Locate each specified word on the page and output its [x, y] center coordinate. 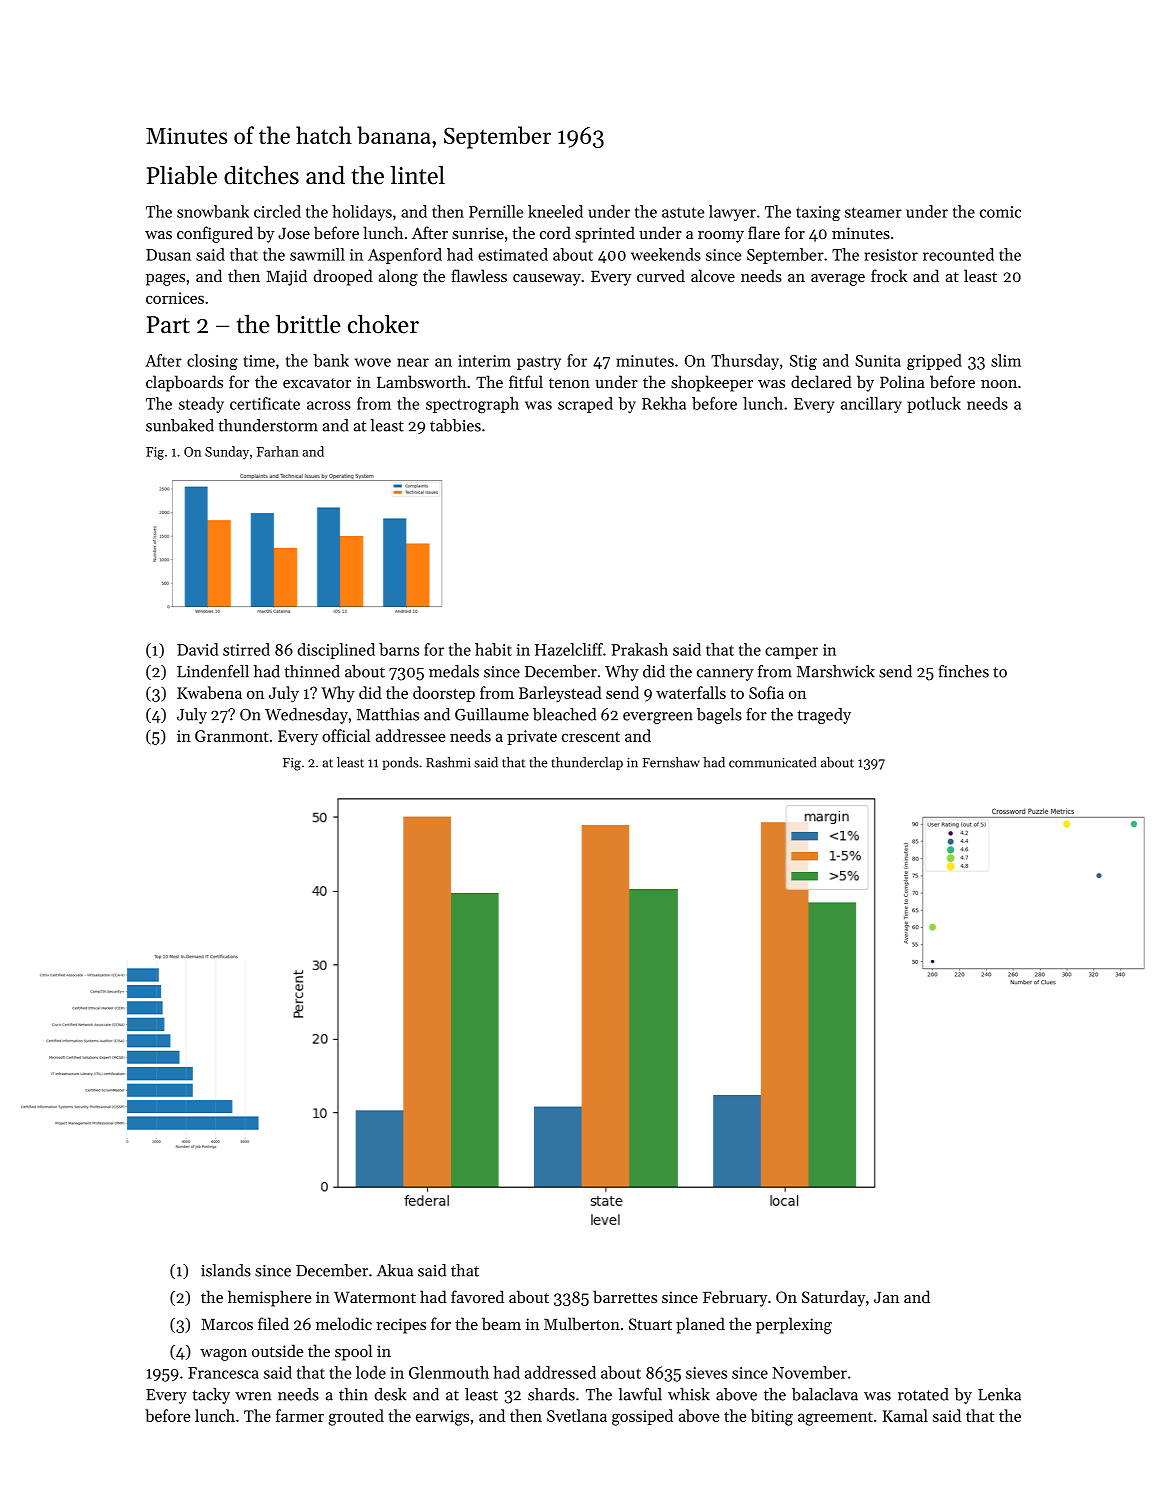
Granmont [232, 736]
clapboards [184, 383]
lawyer [732, 213]
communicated [772, 762]
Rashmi [448, 762]
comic [1000, 212]
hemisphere [270, 1298]
